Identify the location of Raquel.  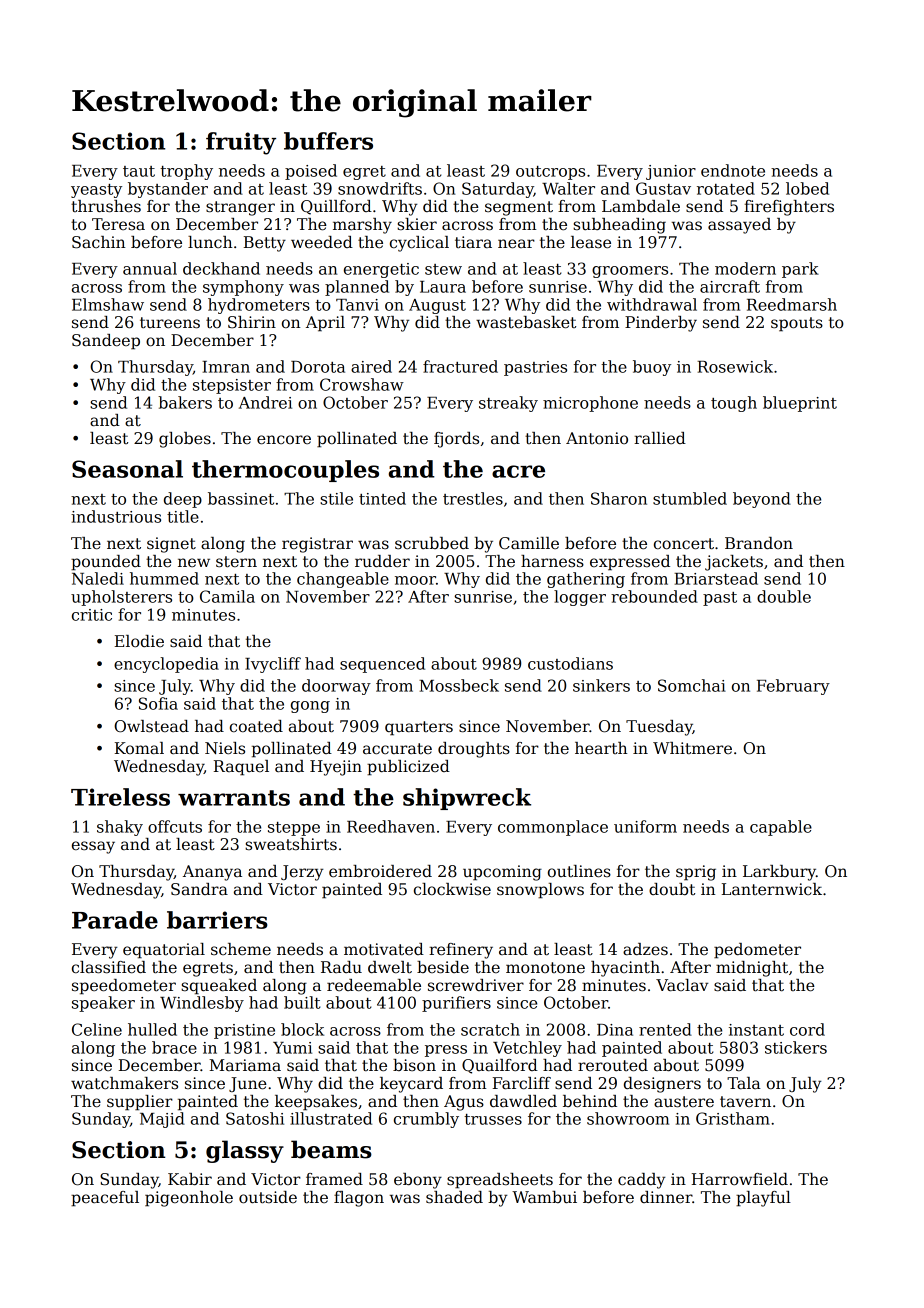
(241, 768).
